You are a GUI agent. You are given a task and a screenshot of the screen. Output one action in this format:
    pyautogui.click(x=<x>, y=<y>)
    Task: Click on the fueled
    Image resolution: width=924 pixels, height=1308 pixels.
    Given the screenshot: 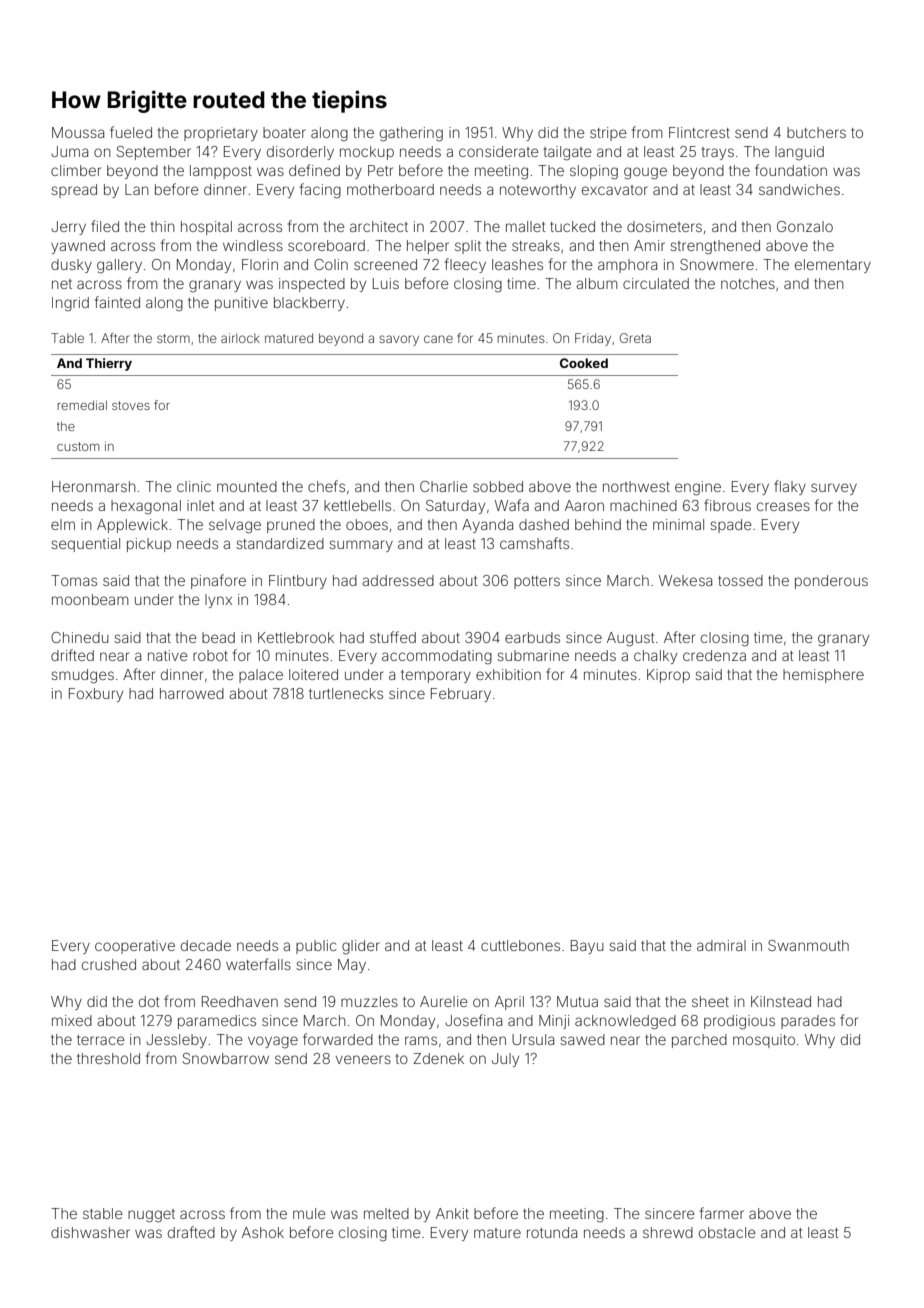 What is the action you would take?
    pyautogui.click(x=131, y=132)
